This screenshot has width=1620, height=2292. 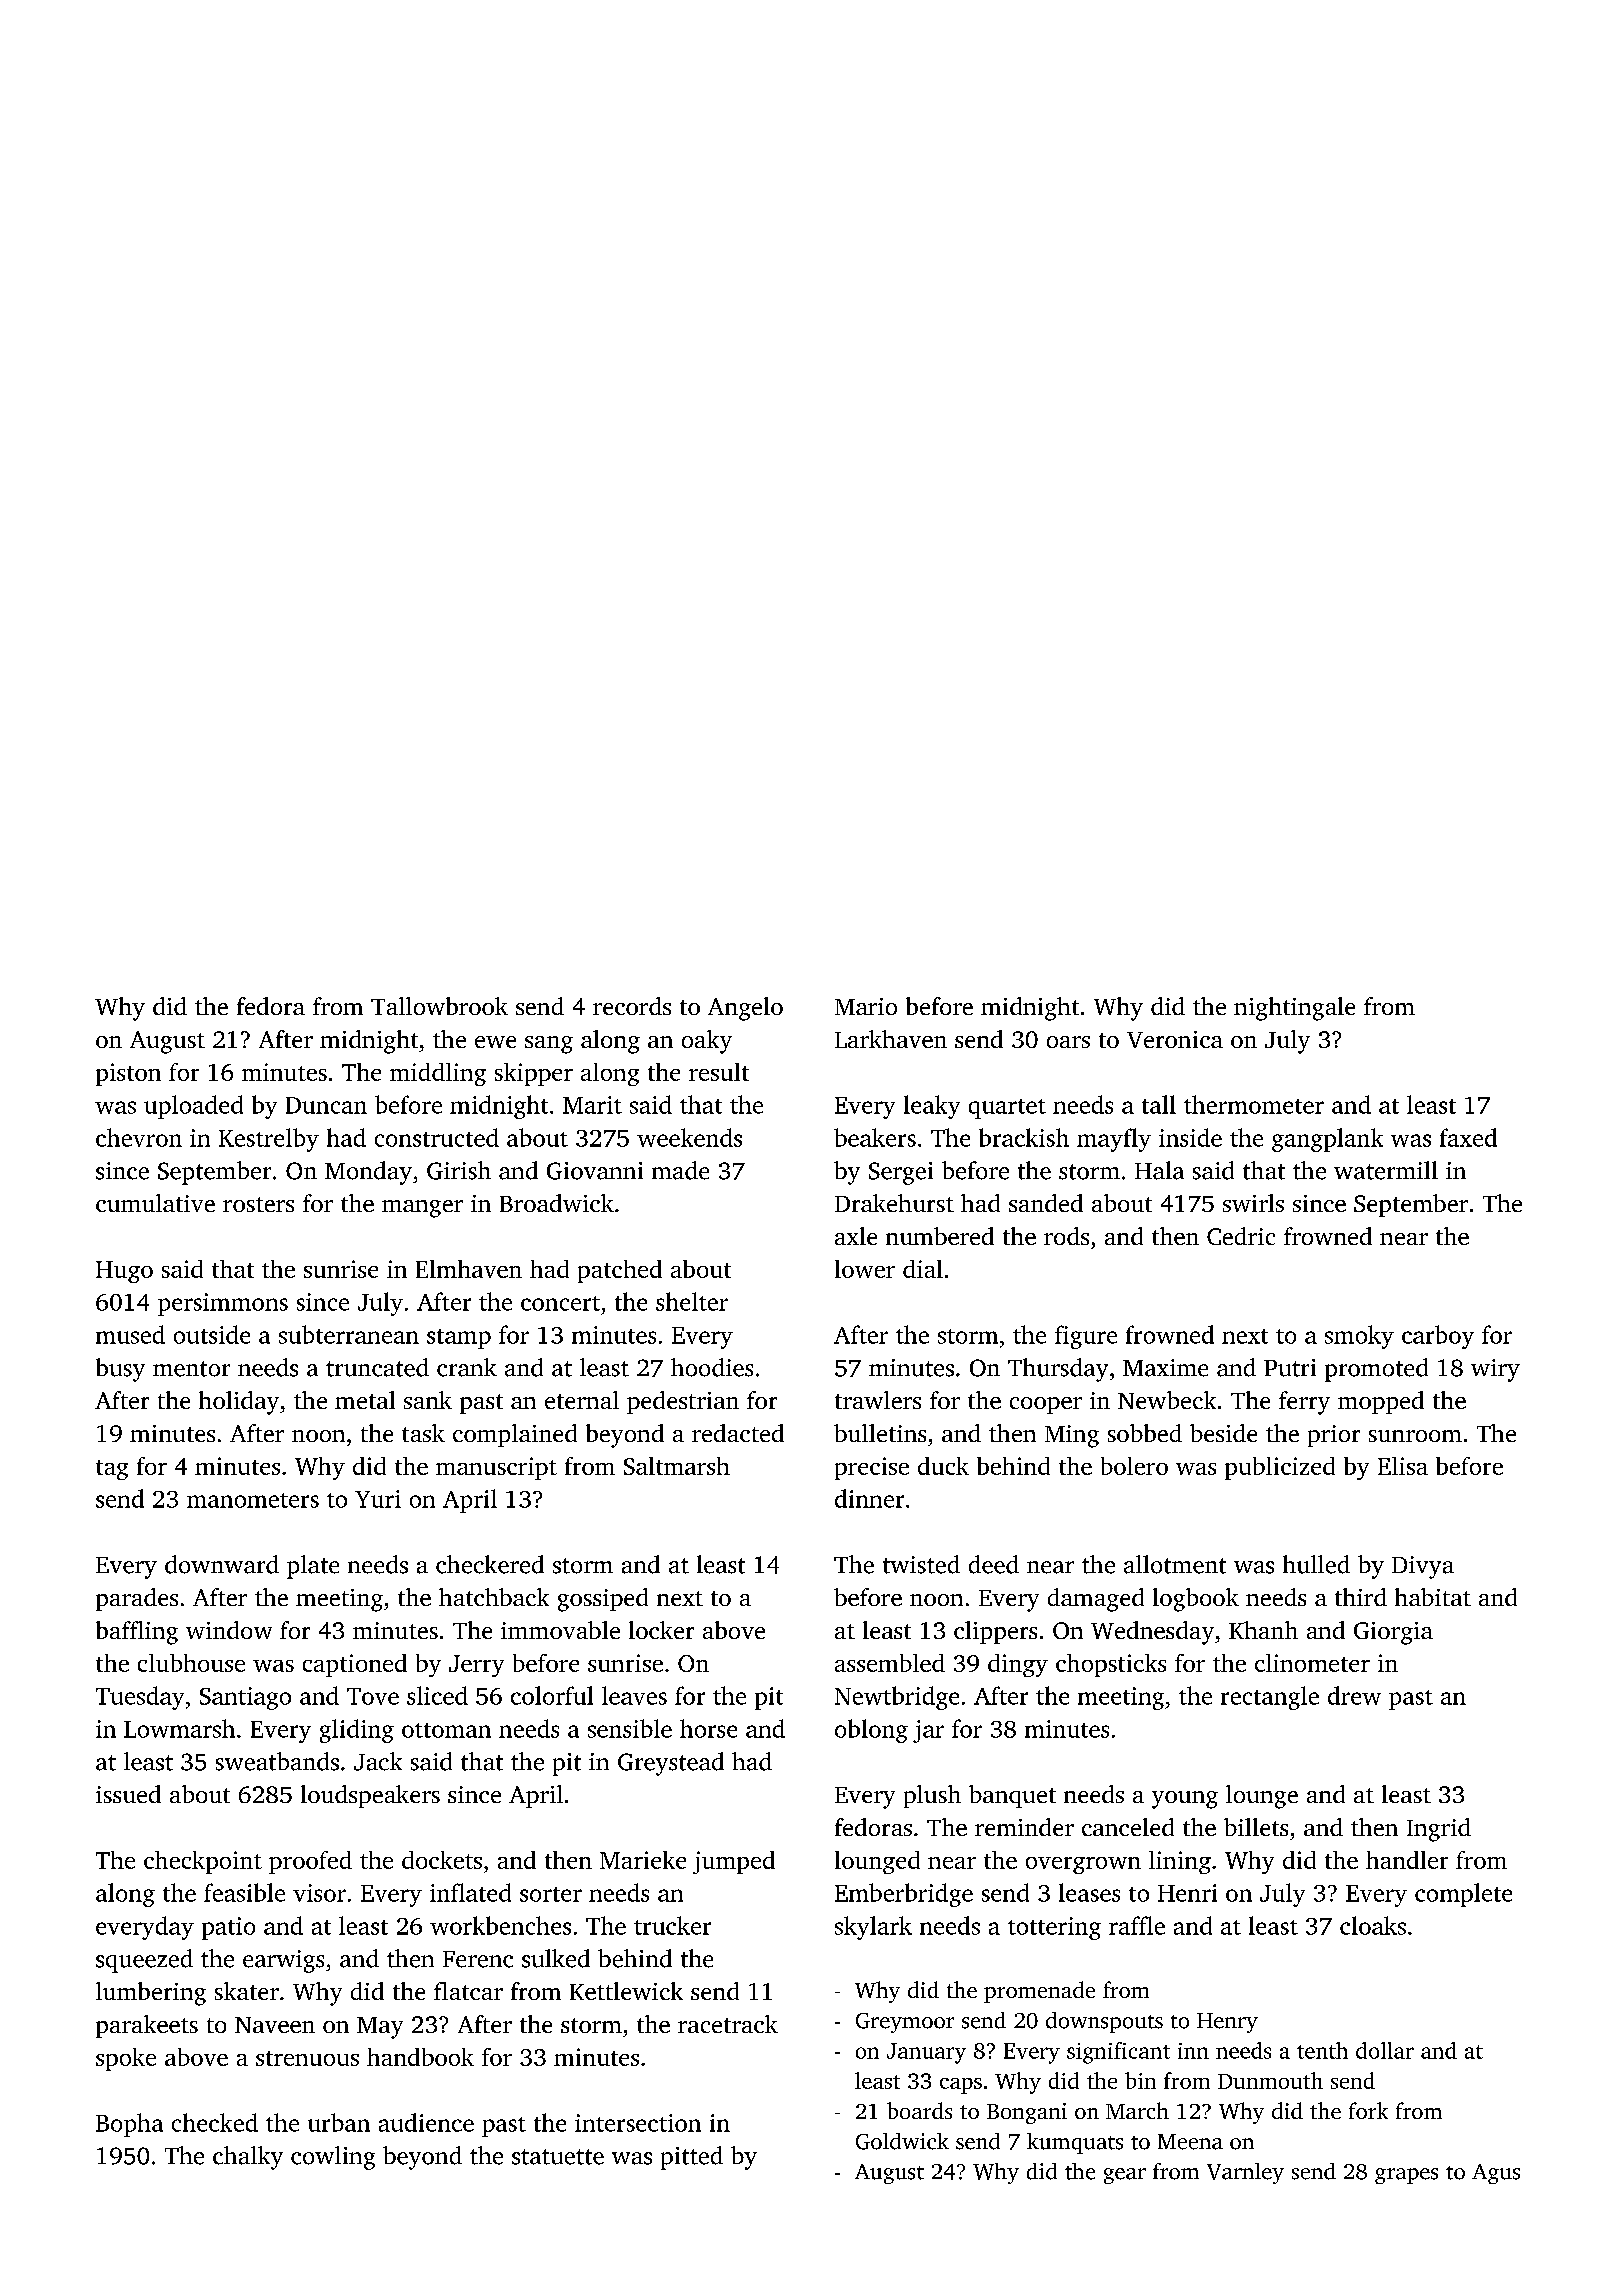 What do you see at coordinates (880, 1433) in the screenshot?
I see `bulletins` at bounding box center [880, 1433].
